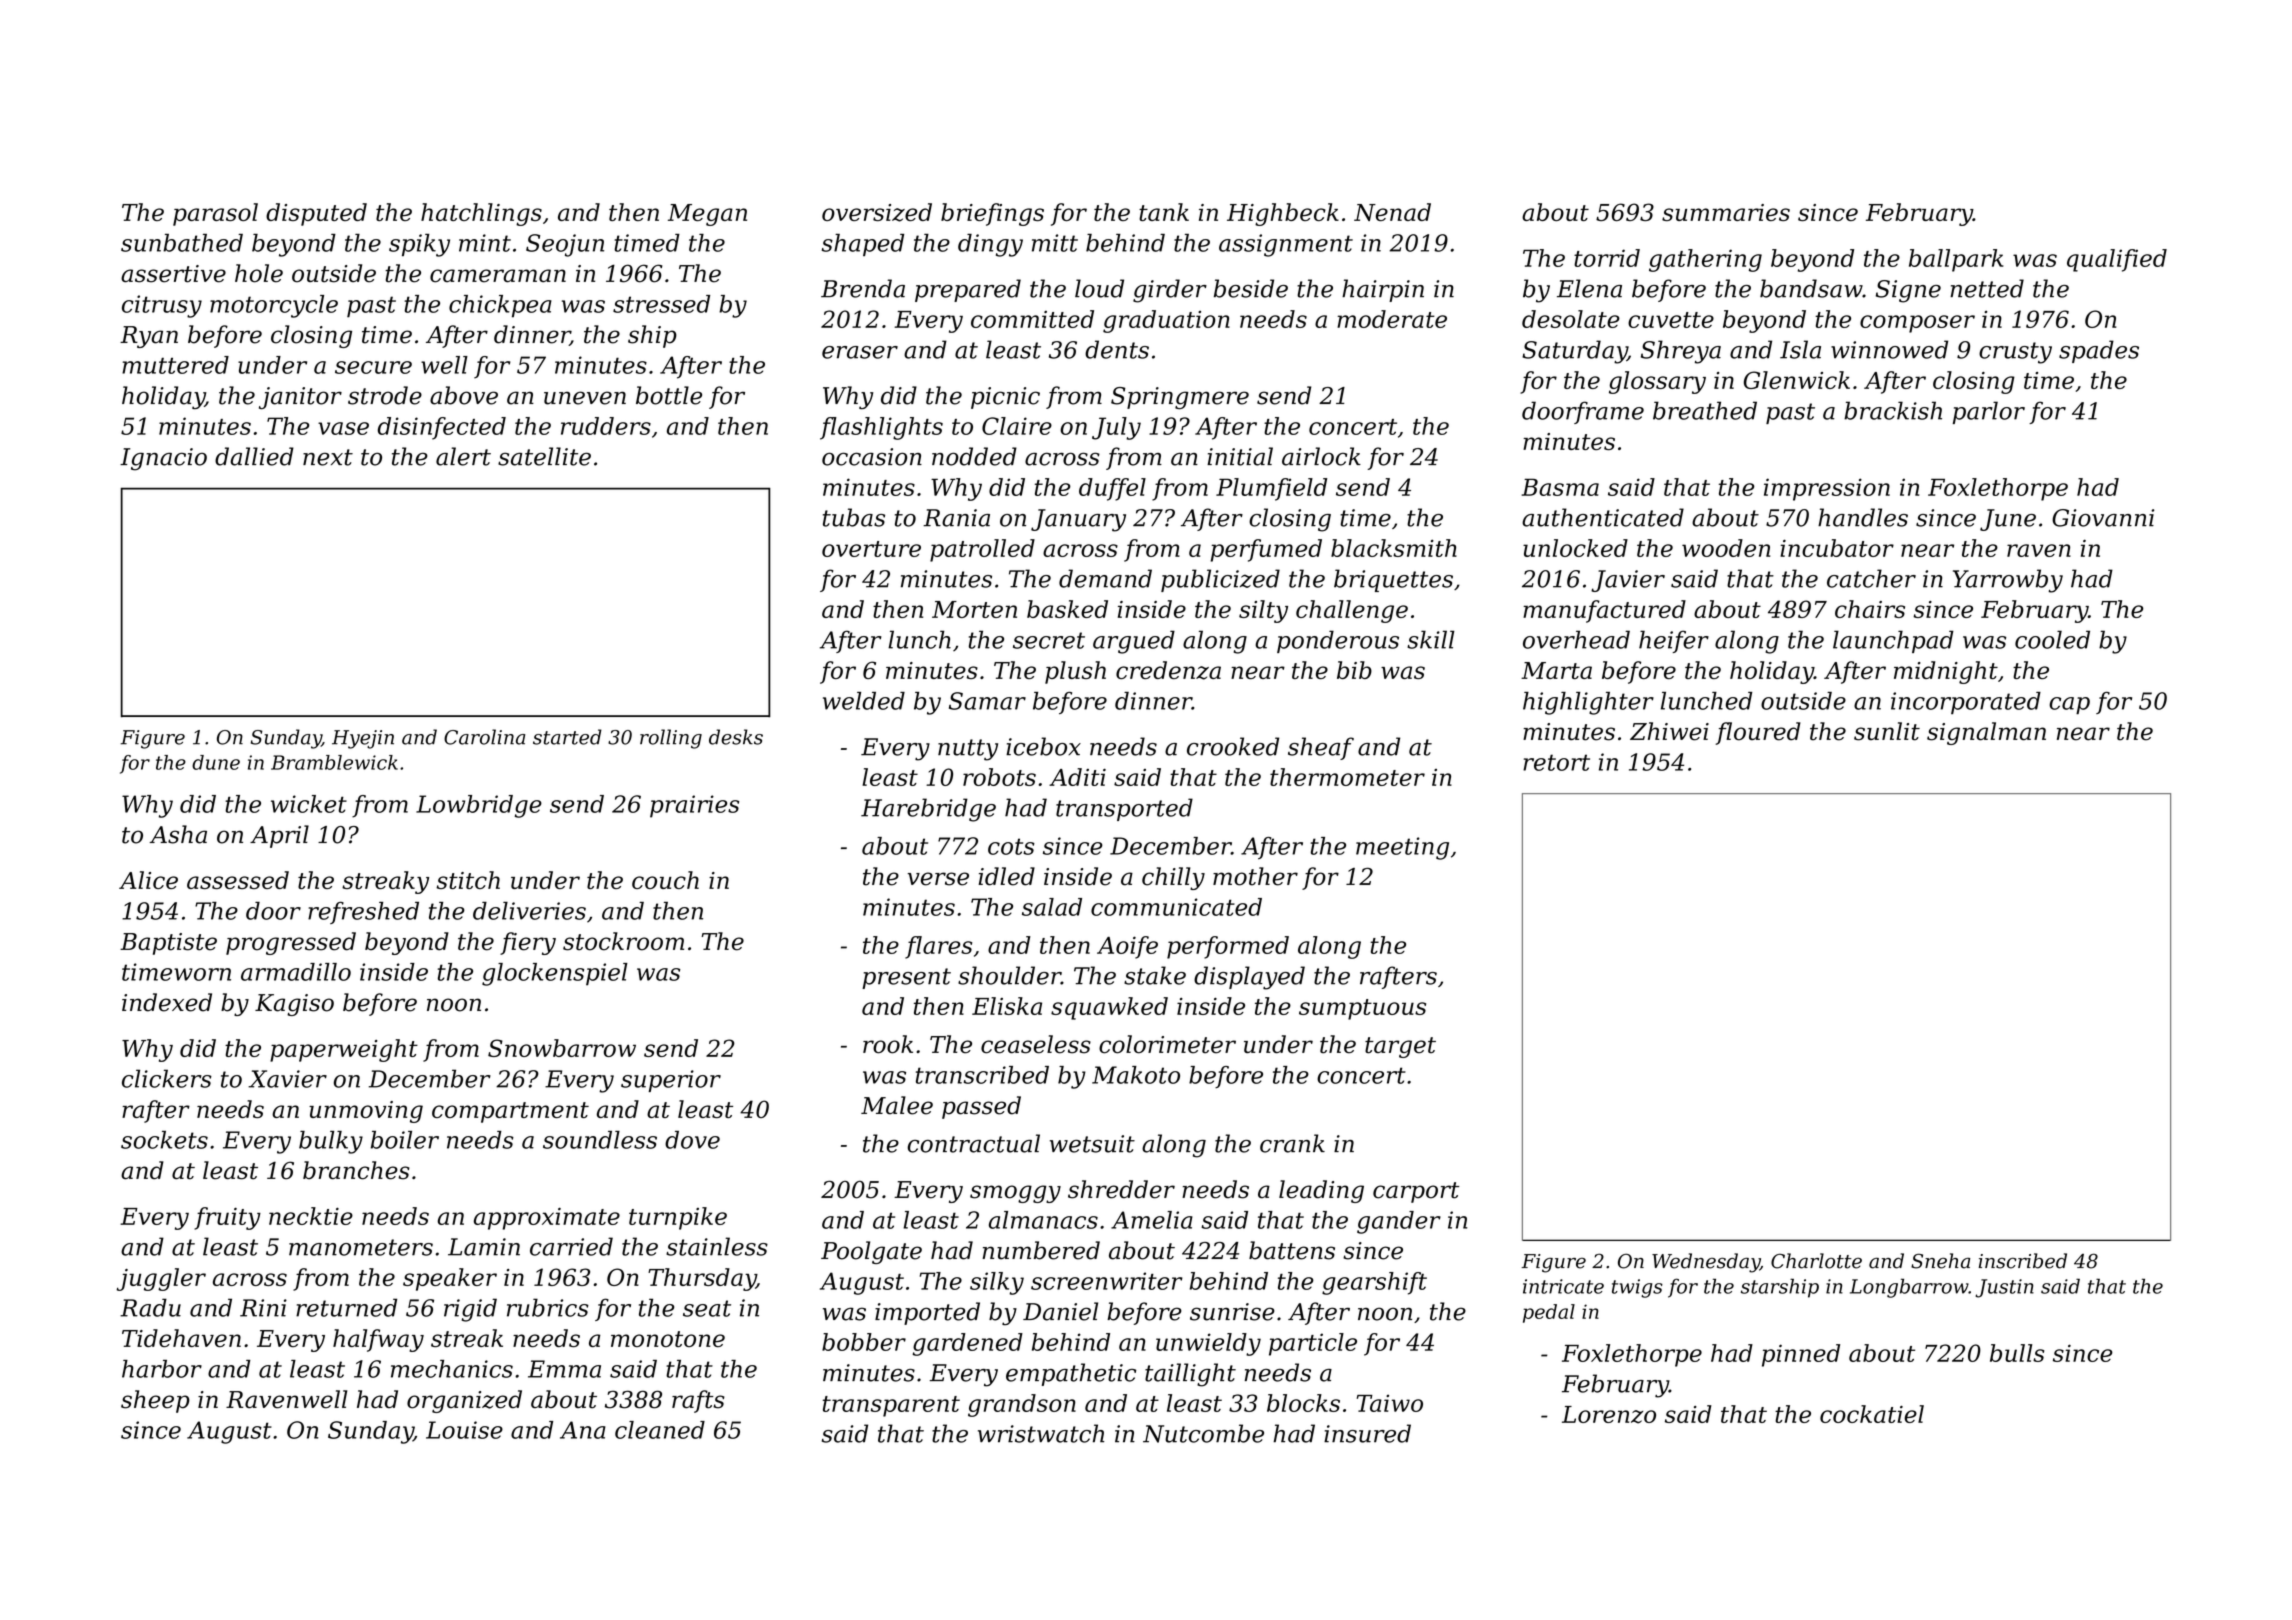  Describe the element at coordinates (363, 739) in the screenshot. I see `Hyejin` at that location.
